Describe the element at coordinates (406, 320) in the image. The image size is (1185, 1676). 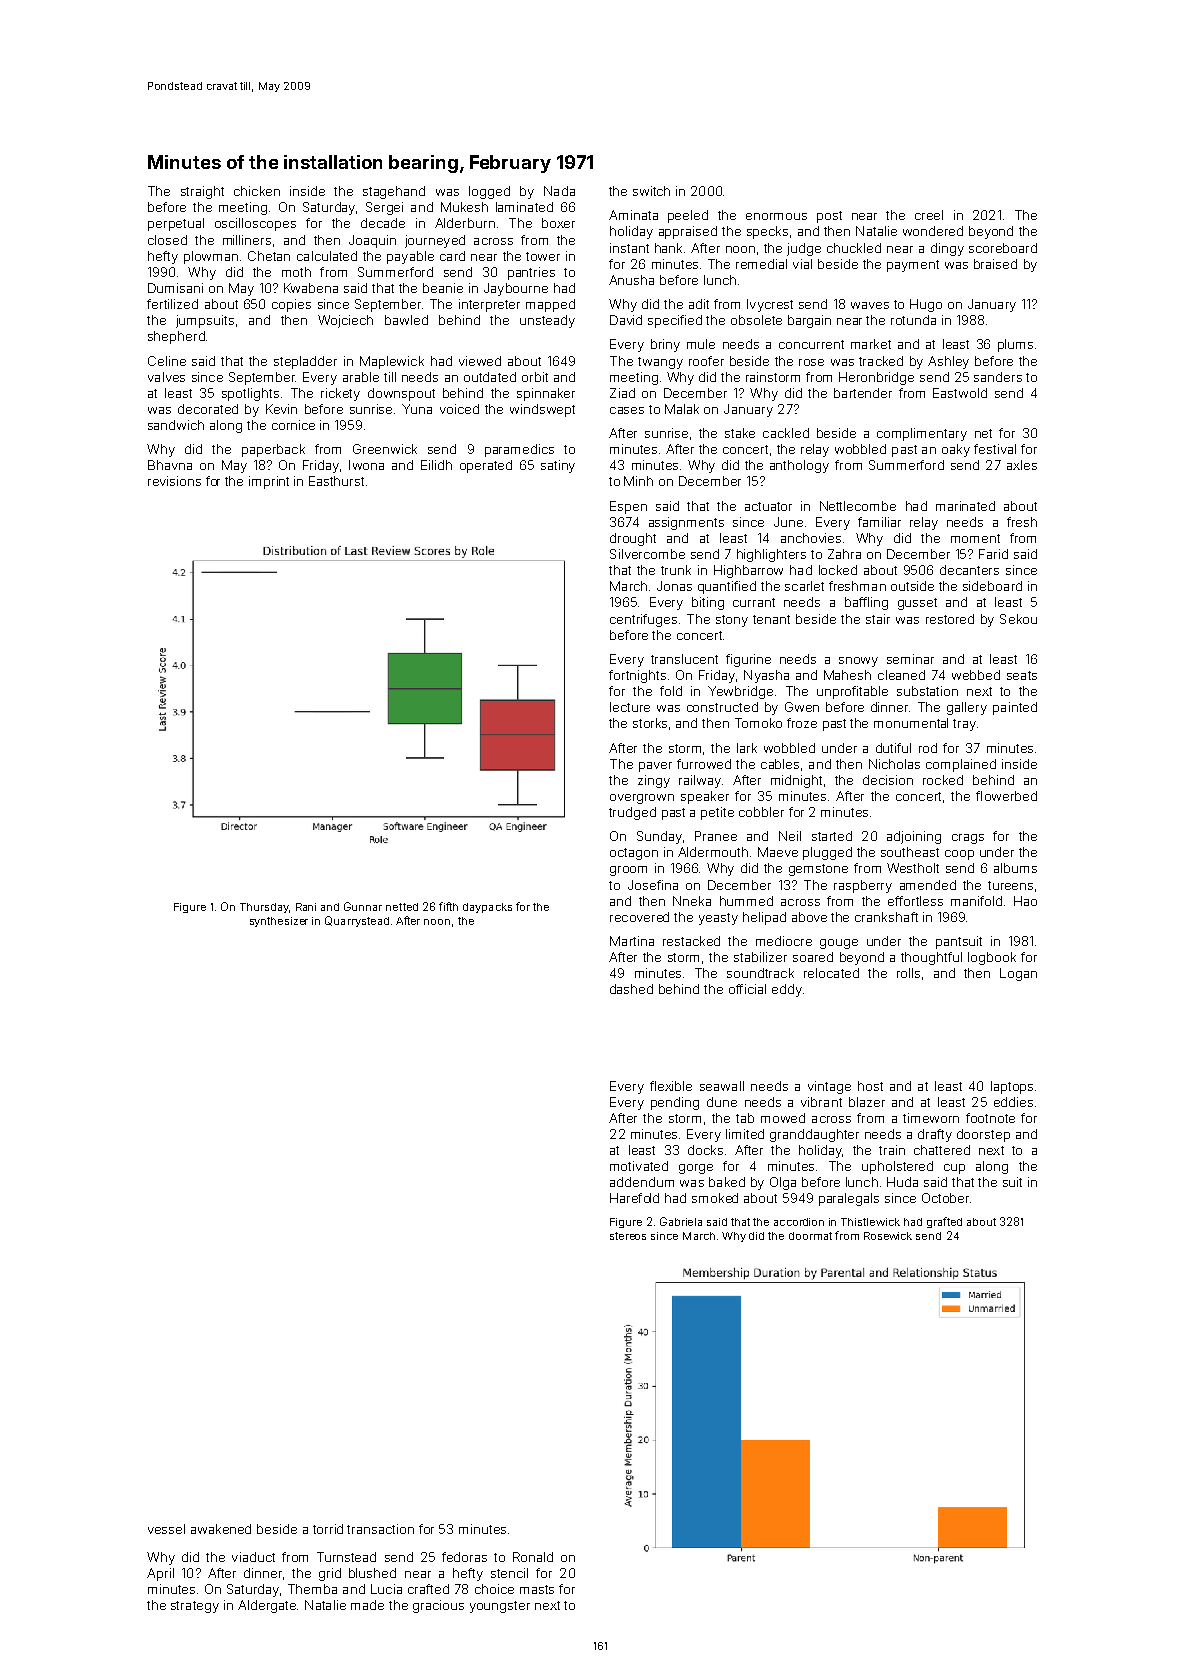
I see `bawled` at that location.
